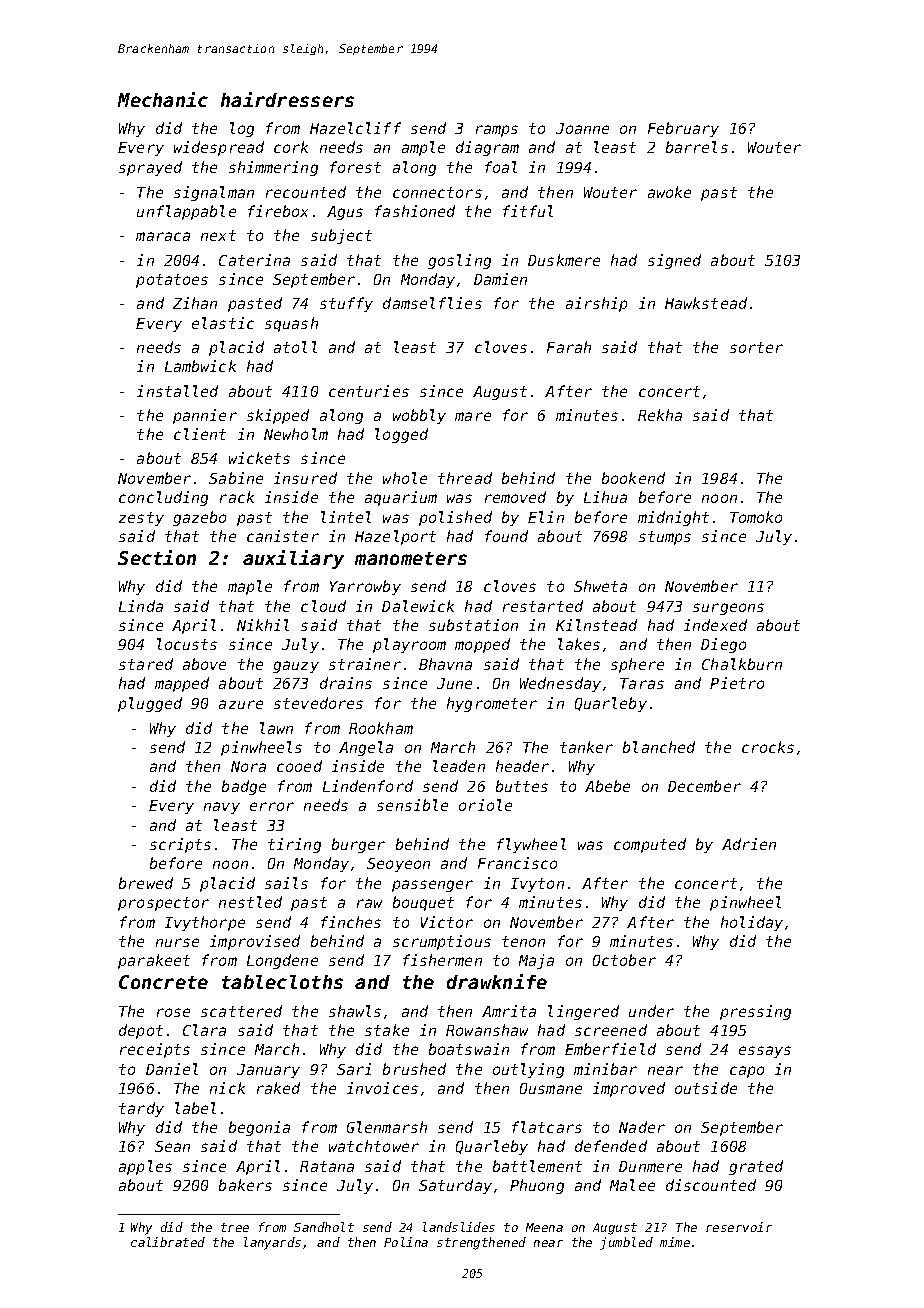 This screenshot has height=1308, width=924. I want to click on foal, so click(501, 167).
